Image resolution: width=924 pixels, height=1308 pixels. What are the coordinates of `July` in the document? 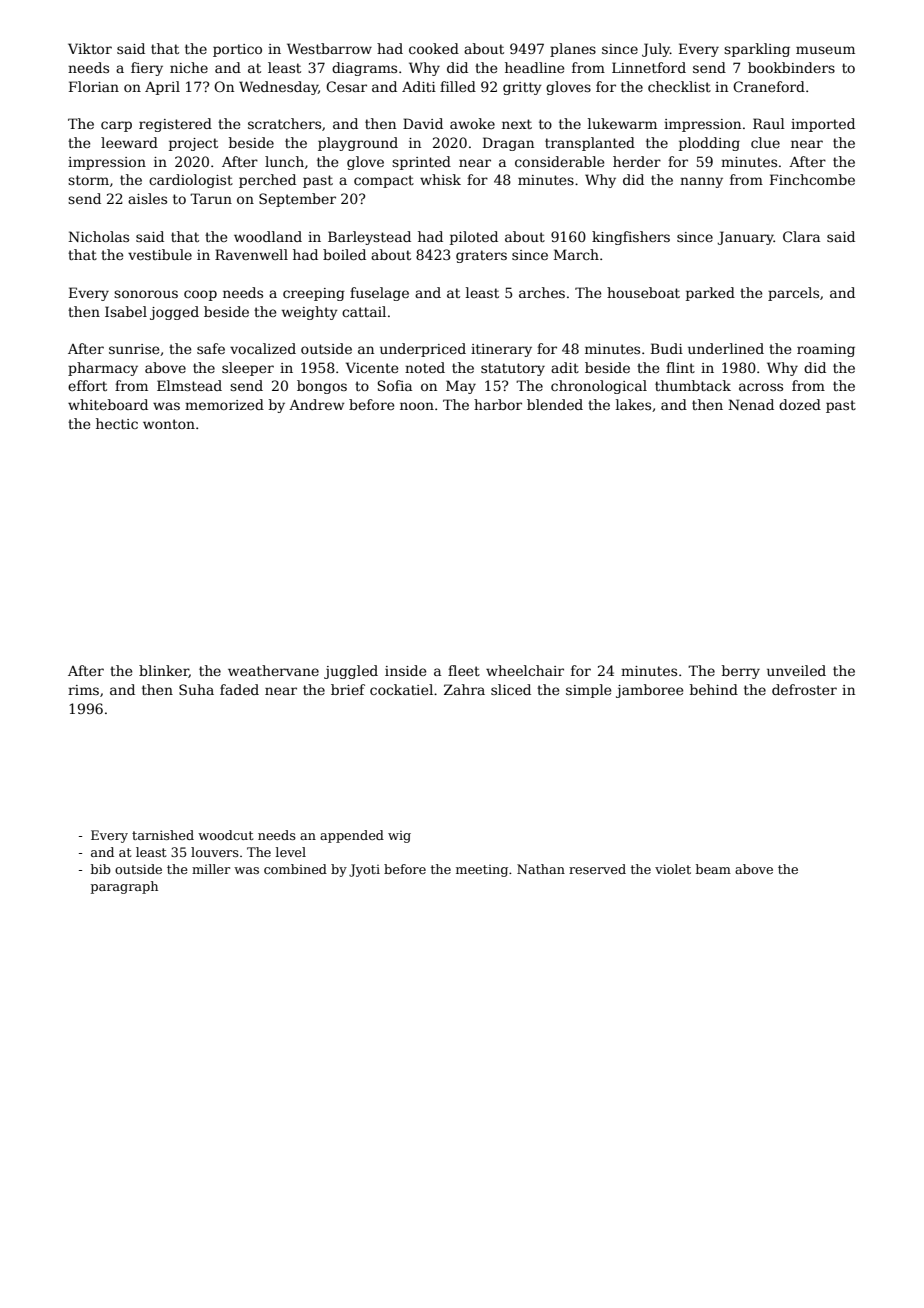 It's located at (656, 50).
